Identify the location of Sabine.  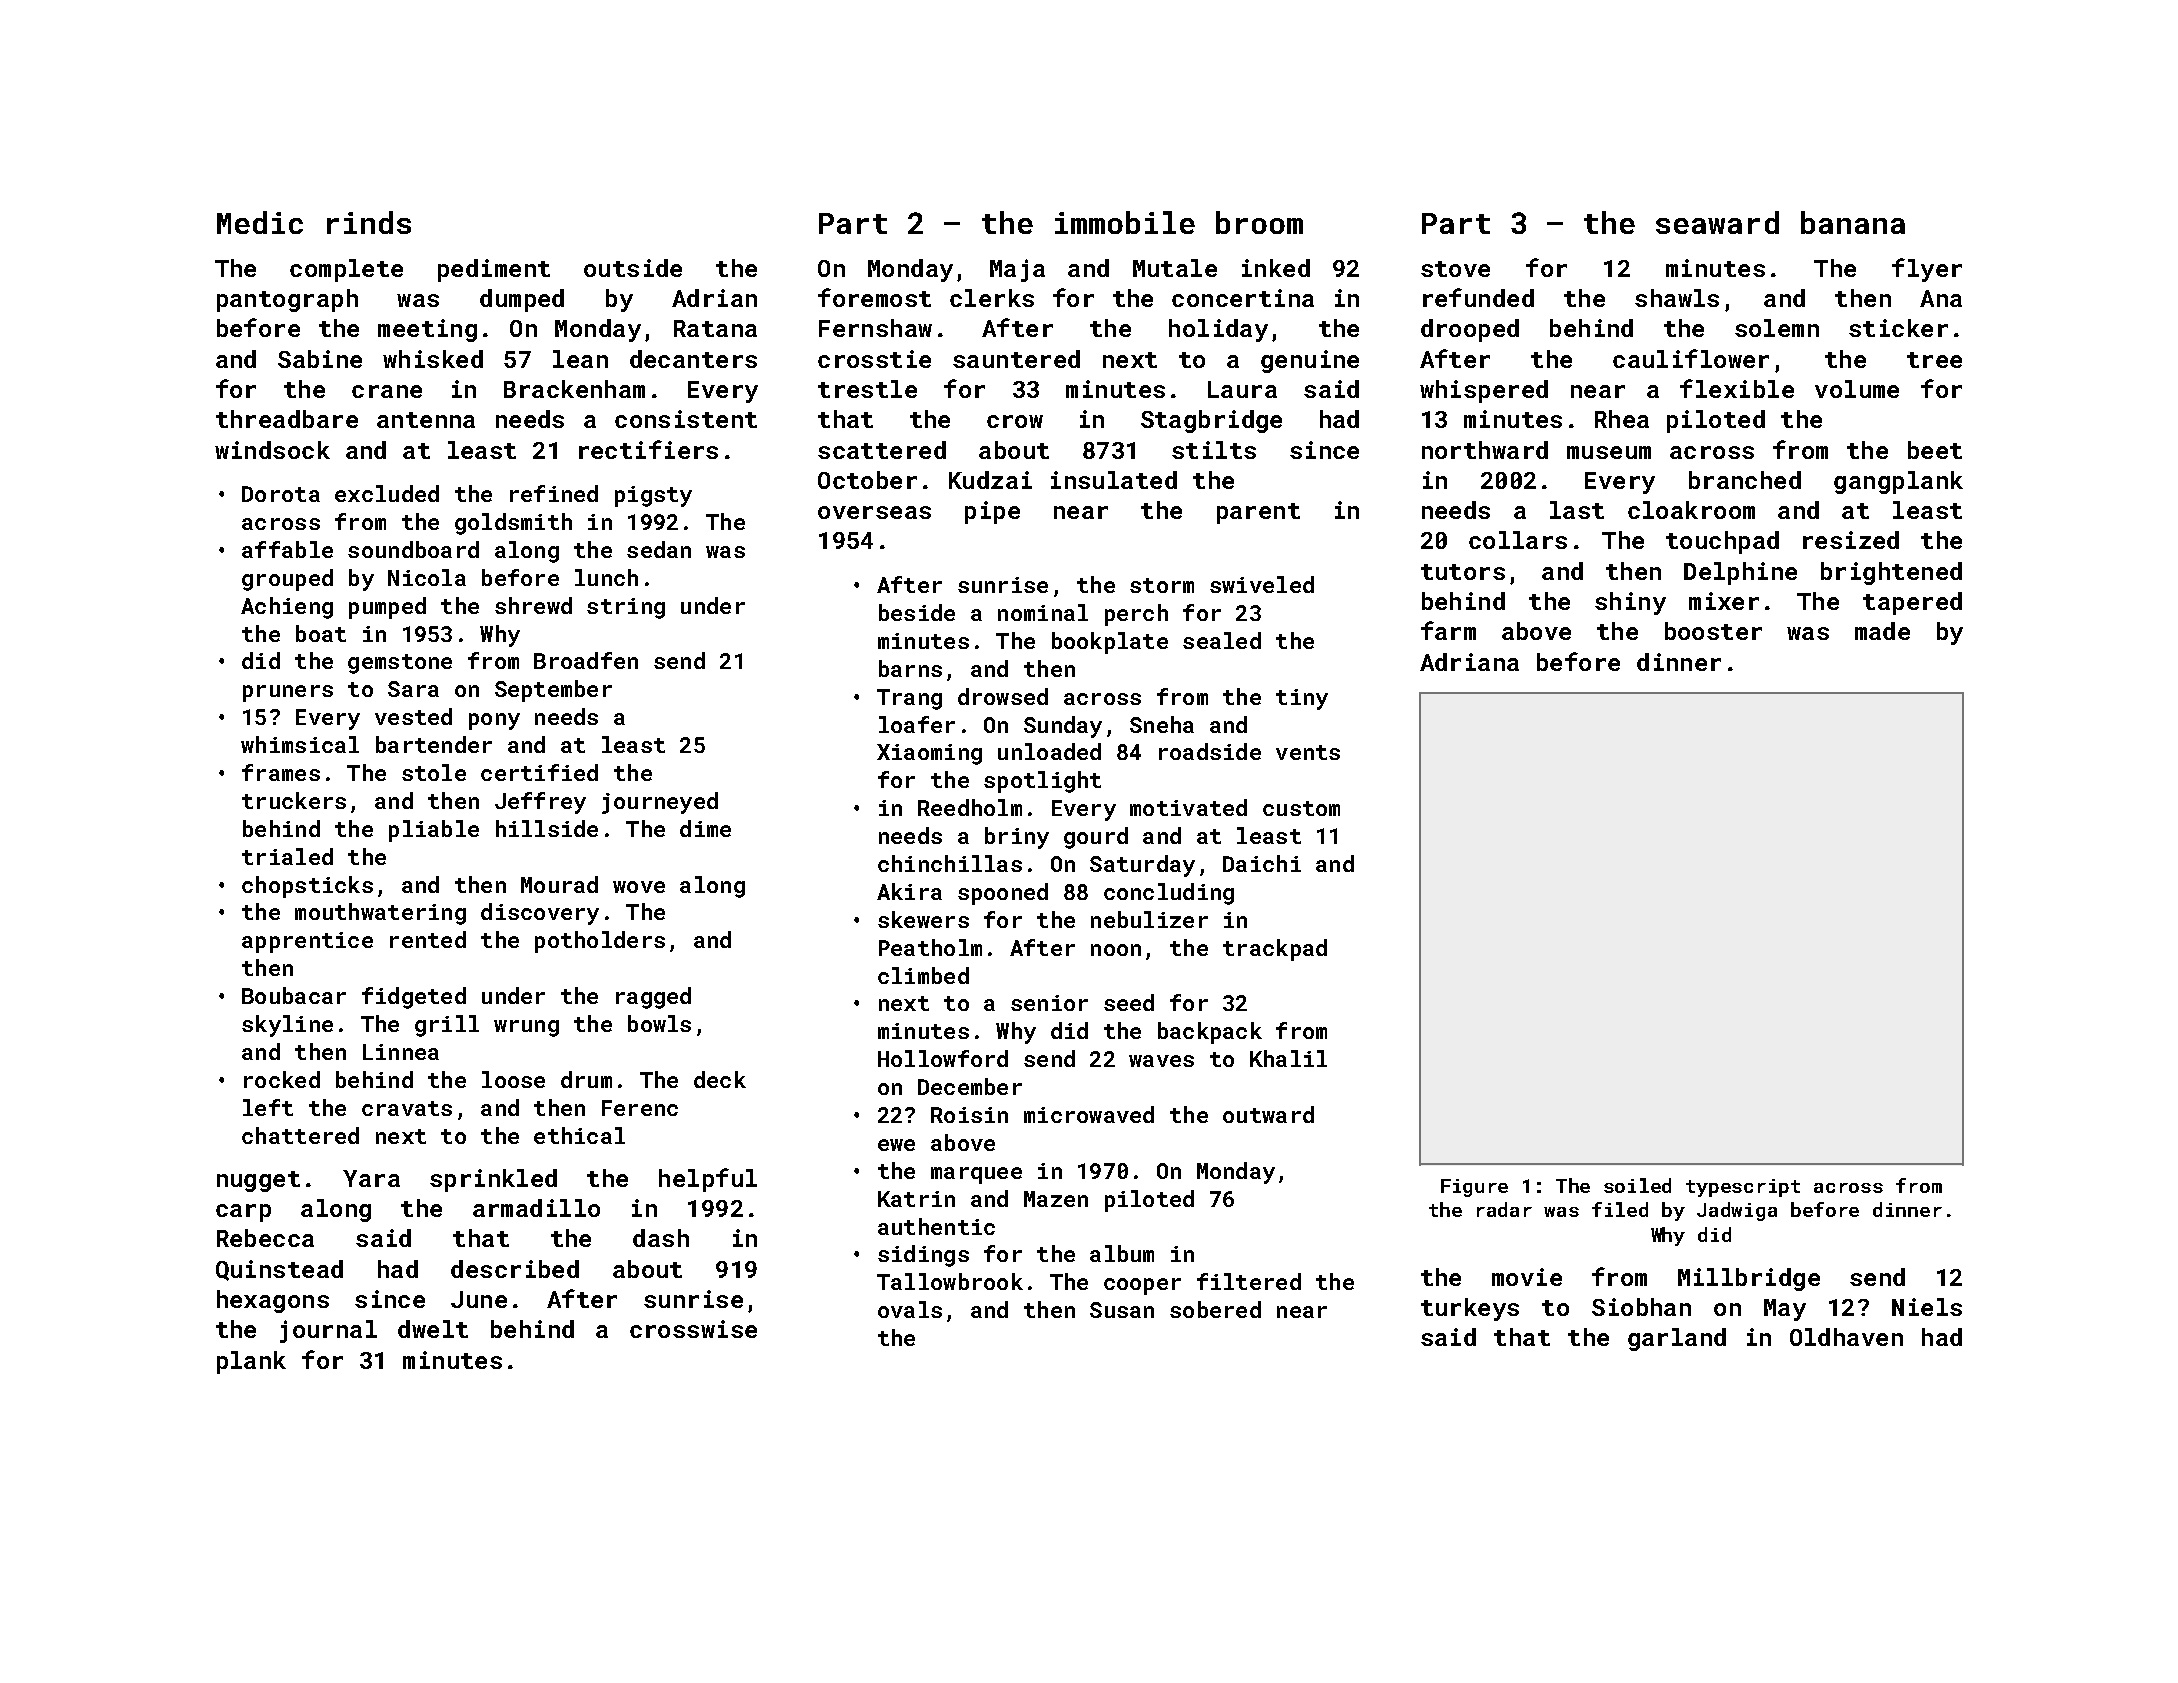
(320, 359).
